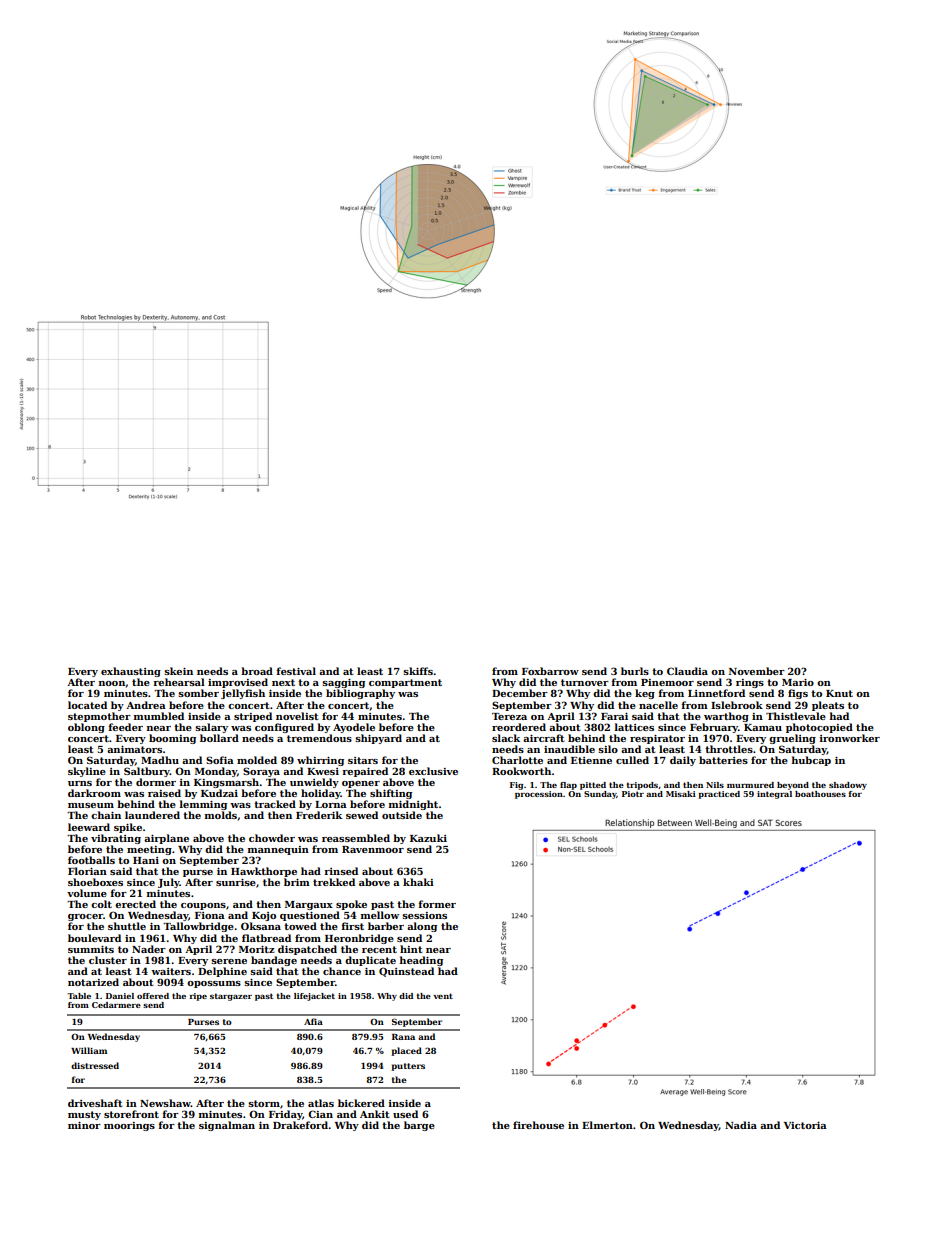  I want to click on Kazuki, so click(428, 838).
